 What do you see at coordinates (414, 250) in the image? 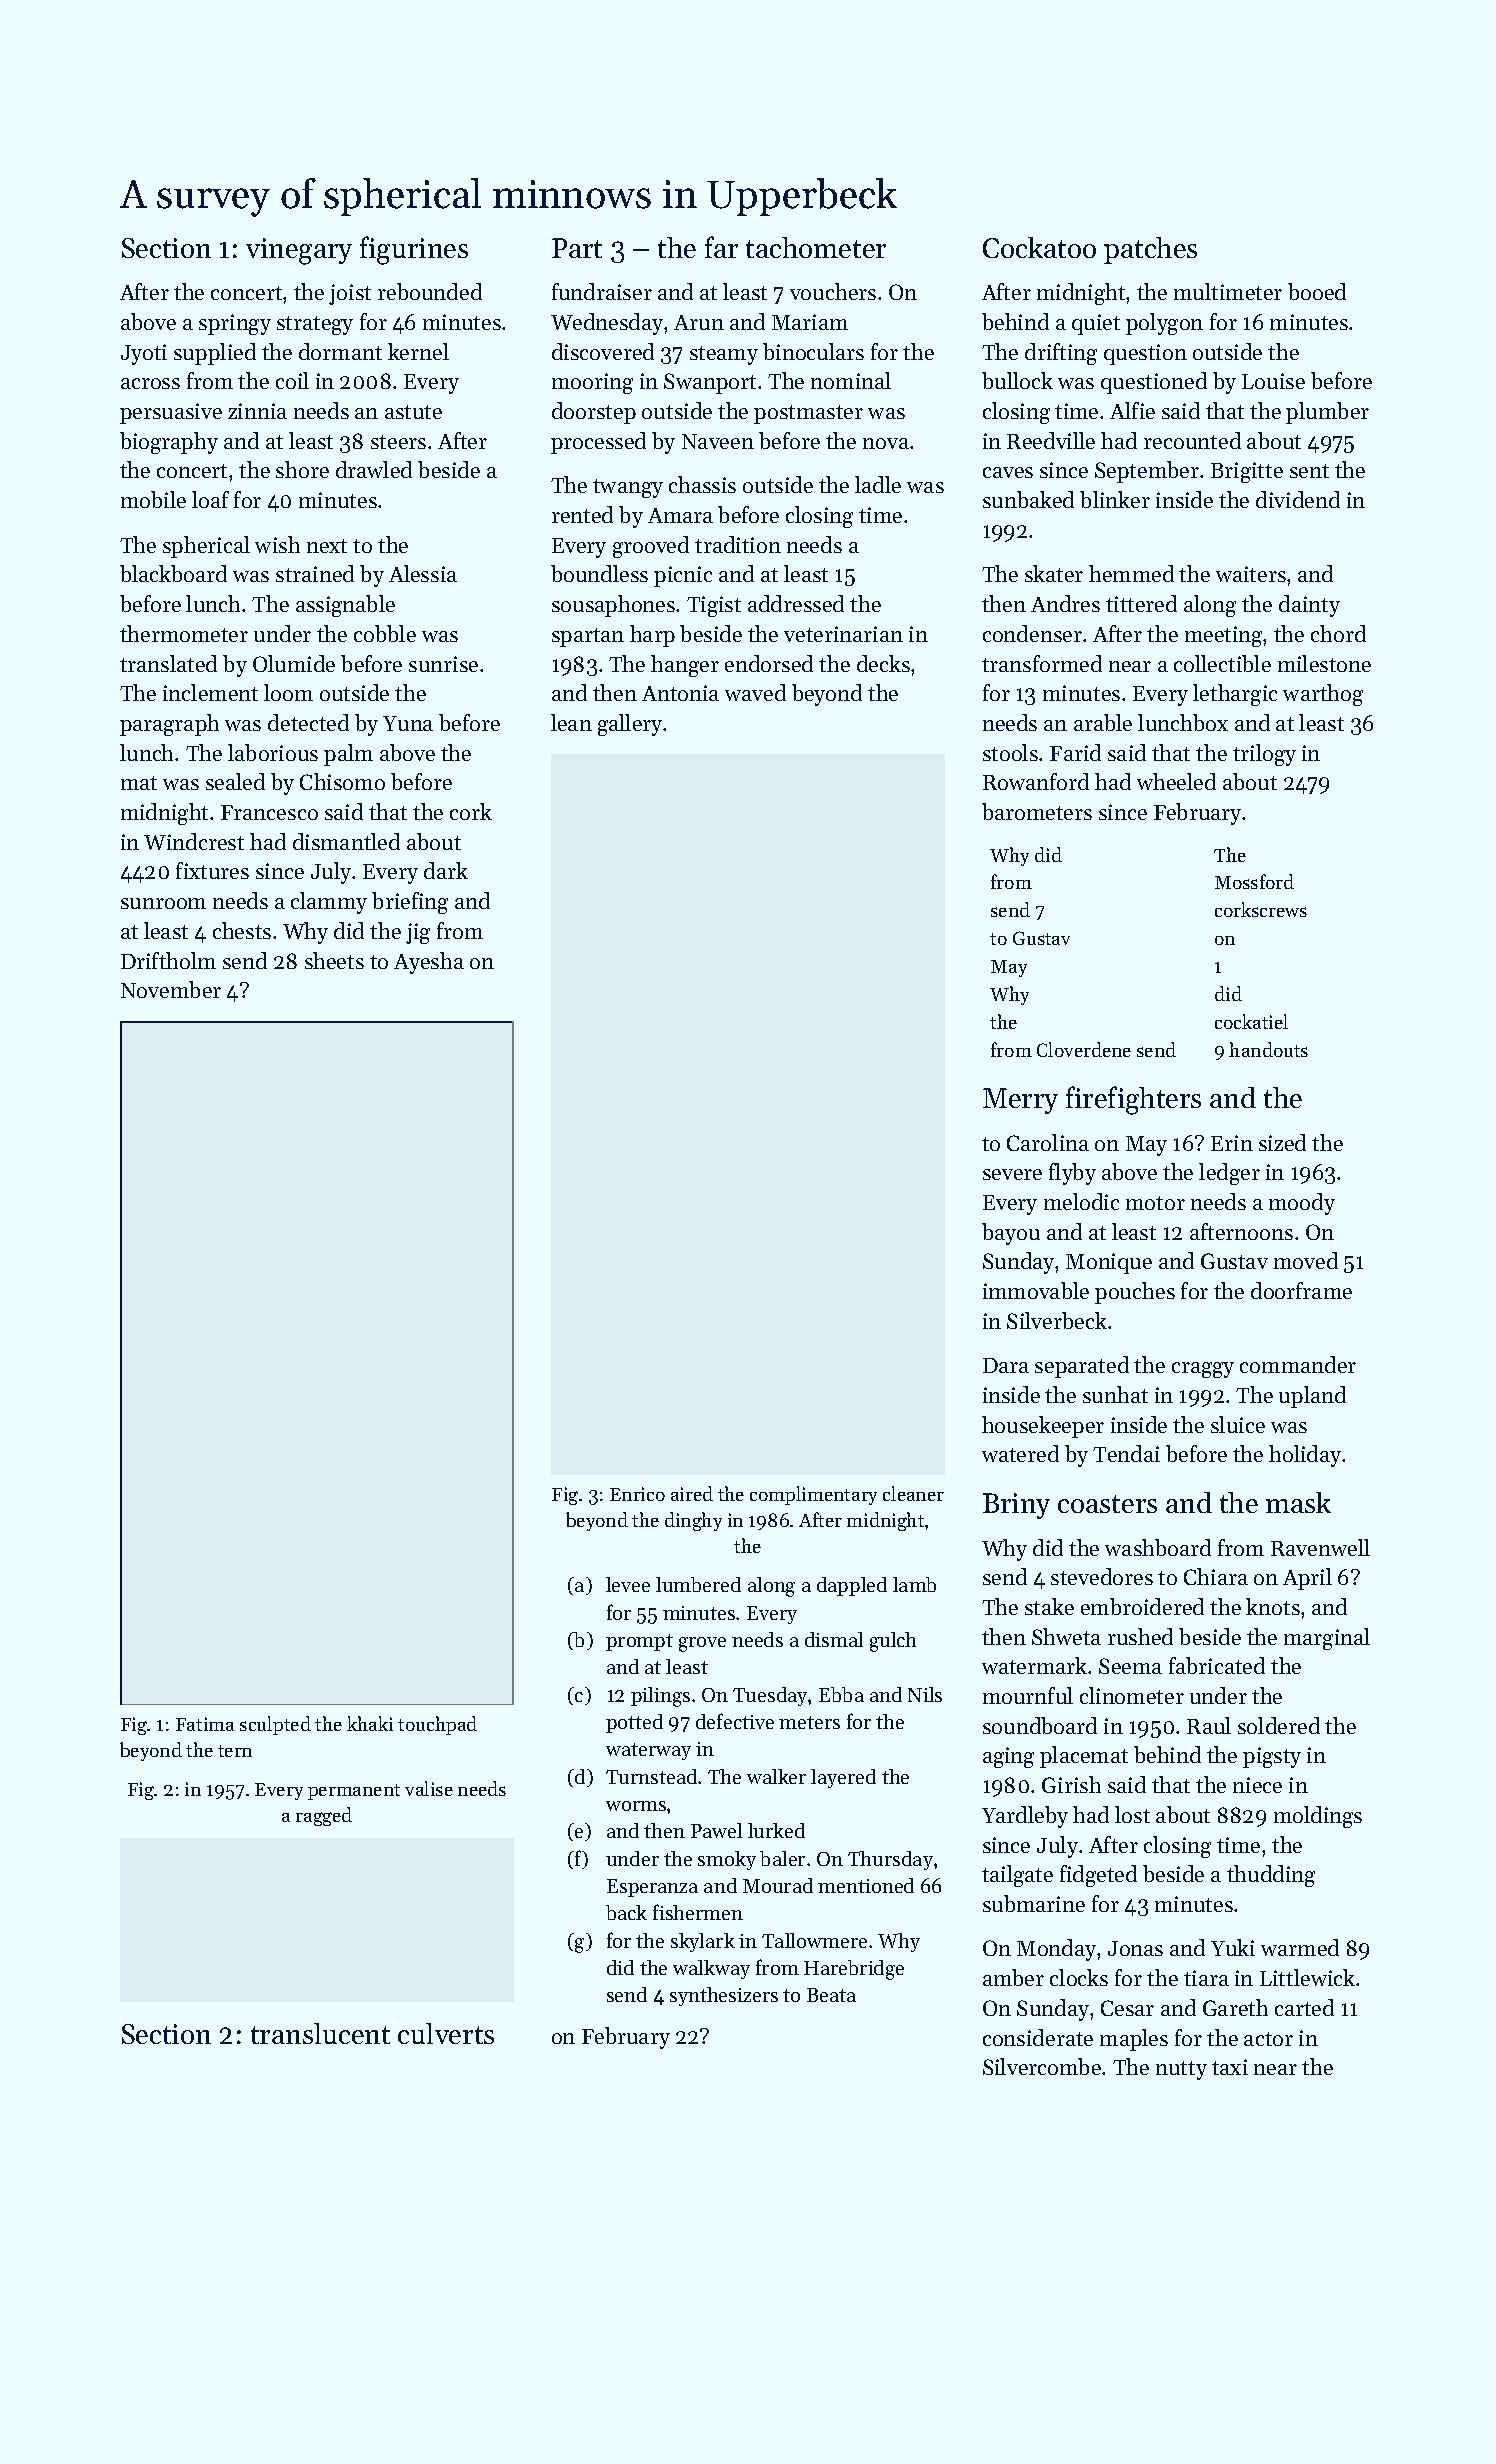
I see `figurines` at bounding box center [414, 250].
